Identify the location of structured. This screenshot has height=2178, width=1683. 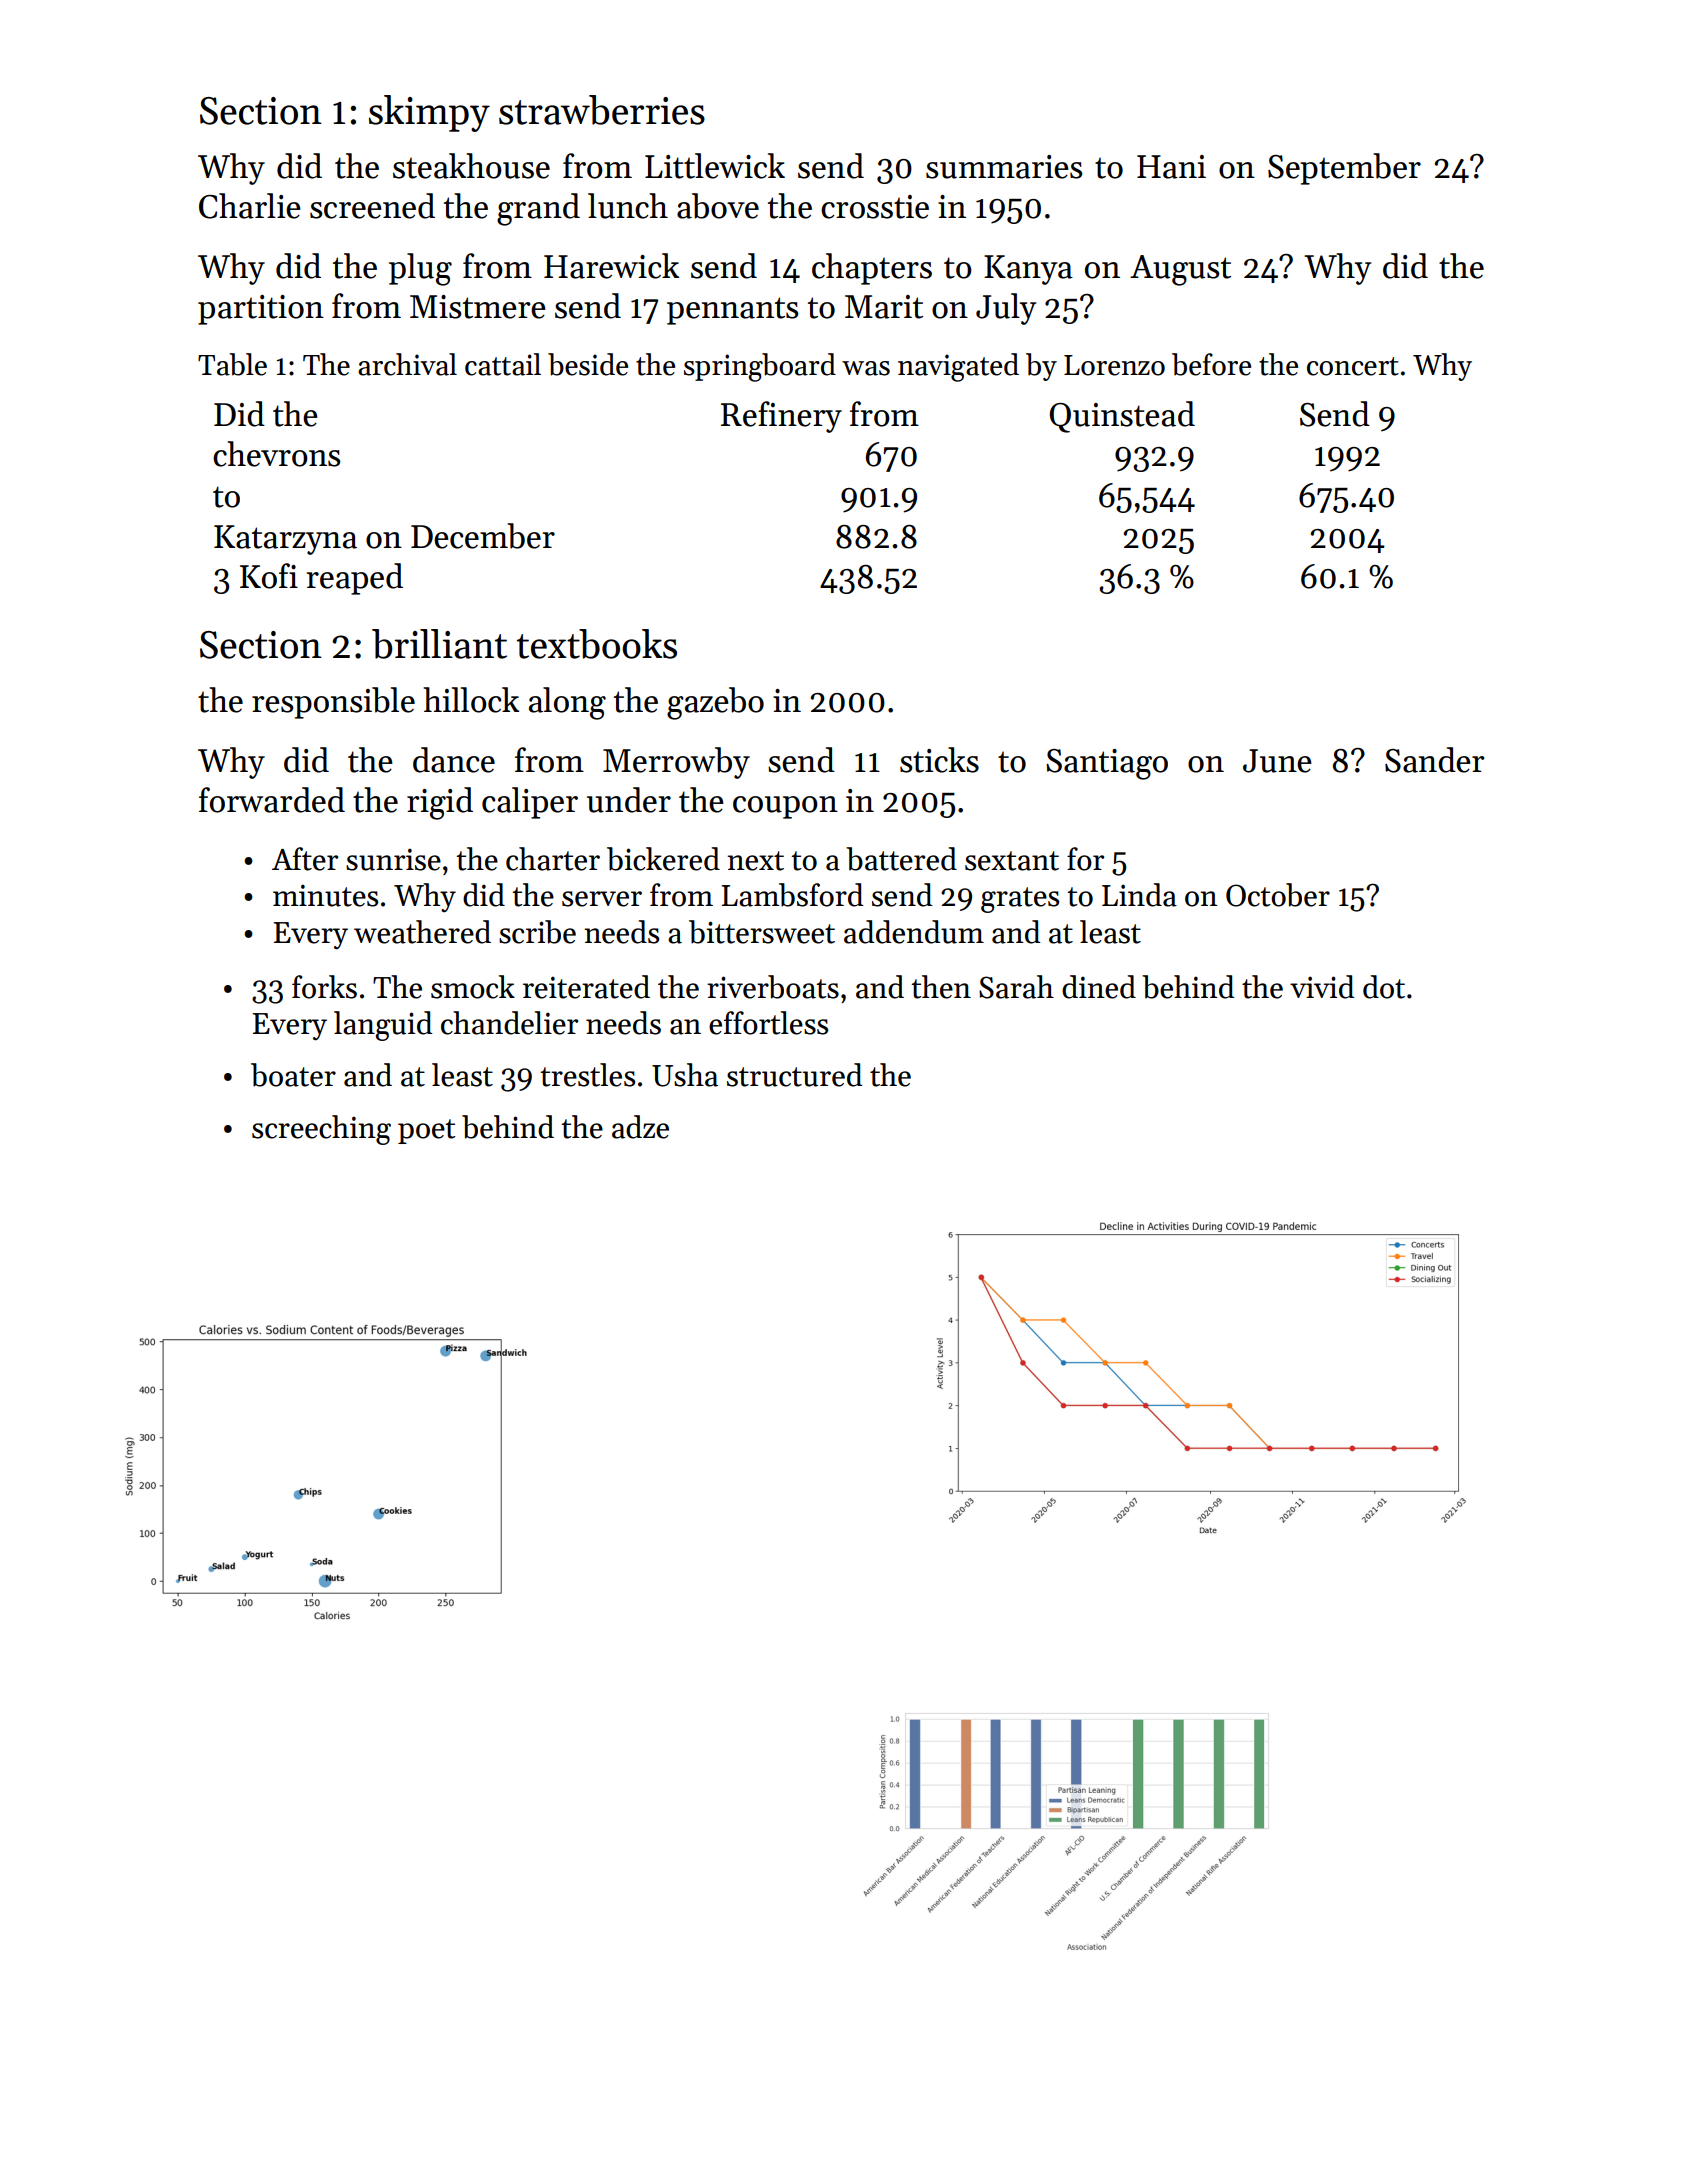
(795, 1075).
